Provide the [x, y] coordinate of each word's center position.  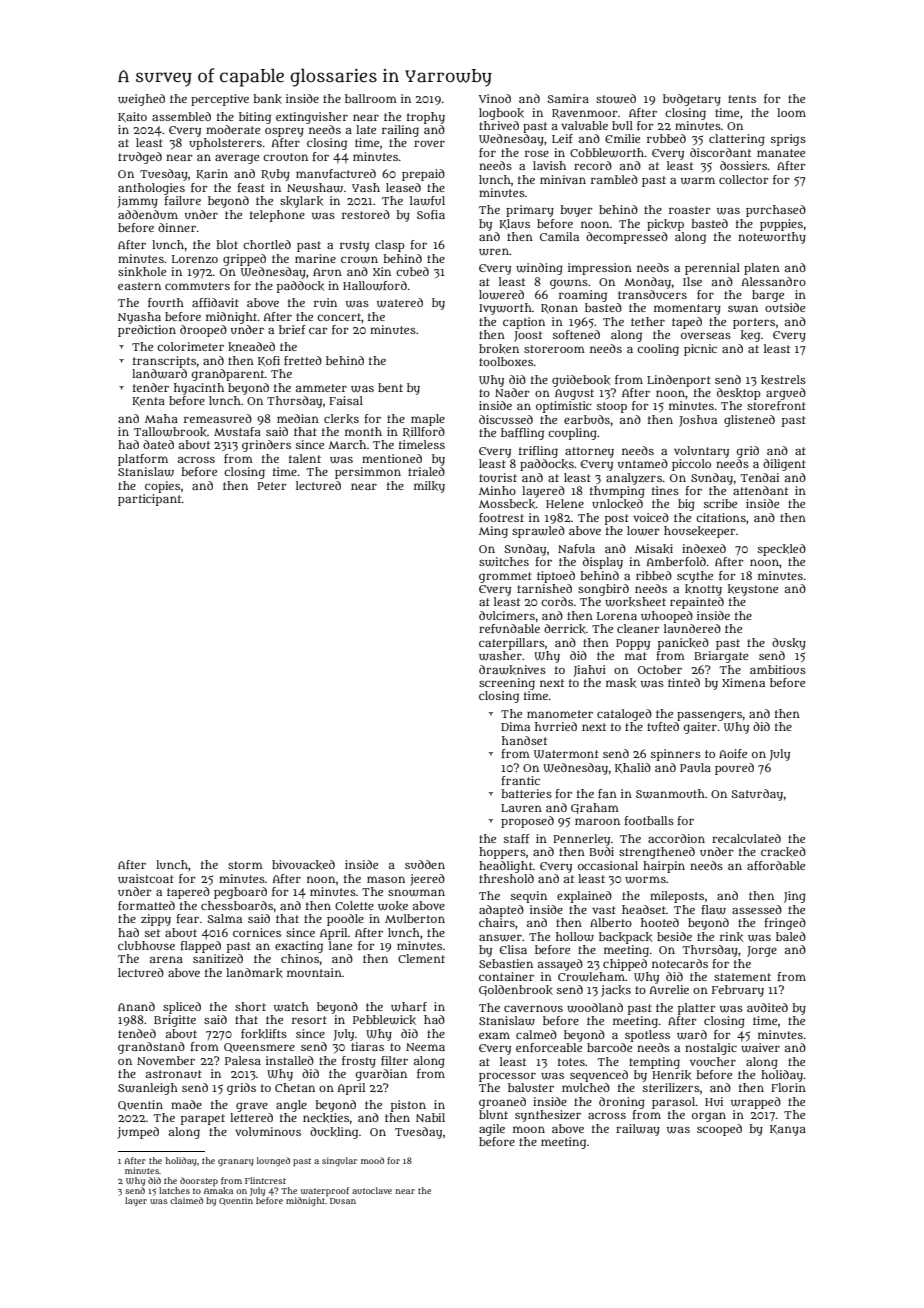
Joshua [698, 421]
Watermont [566, 754]
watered [400, 303]
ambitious [778, 669]
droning [622, 1103]
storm [245, 865]
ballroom [371, 98]
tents [742, 99]
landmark [254, 973]
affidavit [215, 302]
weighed [141, 100]
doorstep [199, 1181]
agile [492, 1130]
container [506, 976]
